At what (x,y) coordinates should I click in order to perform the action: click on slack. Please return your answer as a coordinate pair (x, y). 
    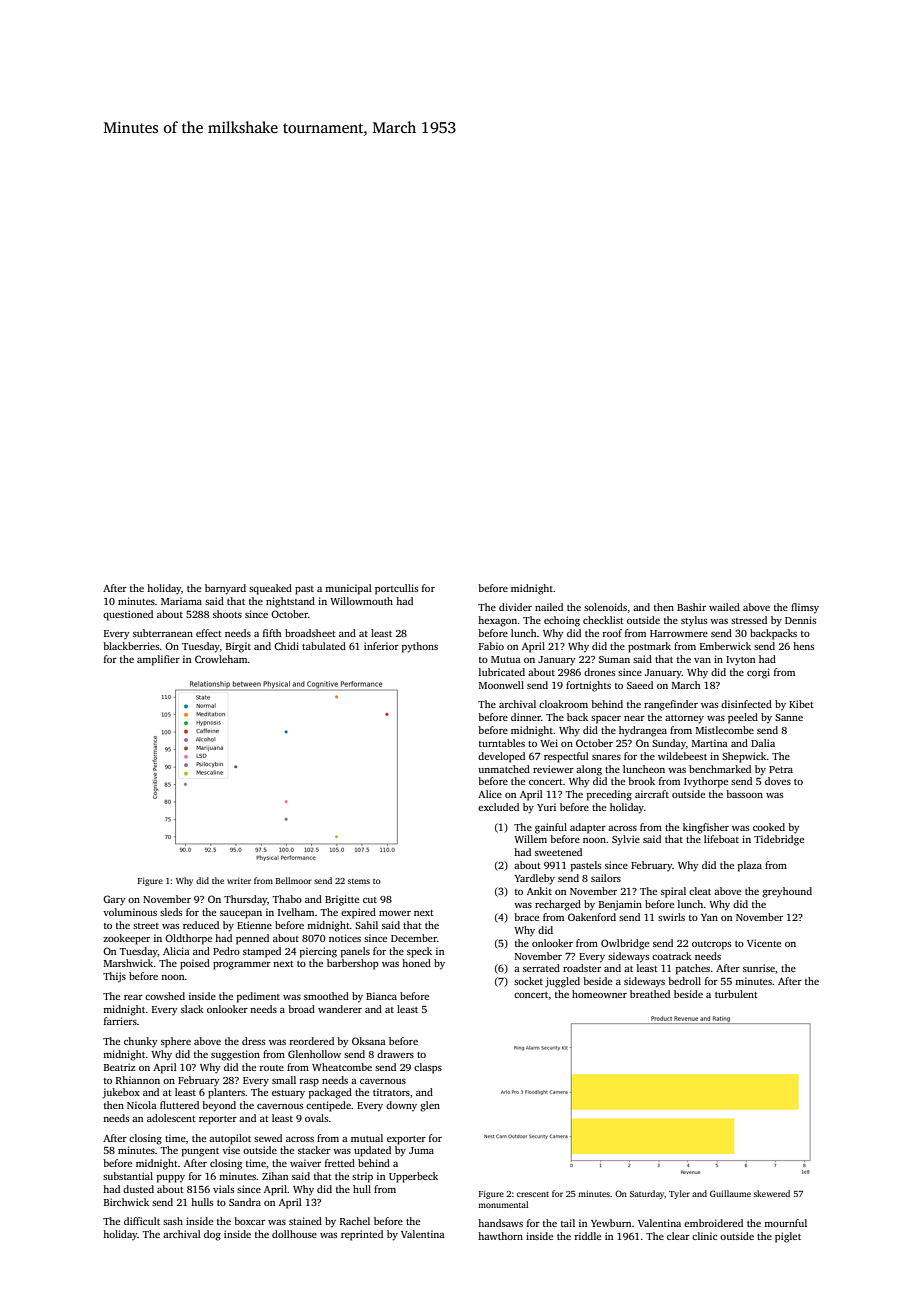
    Looking at the image, I should click on (192, 1009).
